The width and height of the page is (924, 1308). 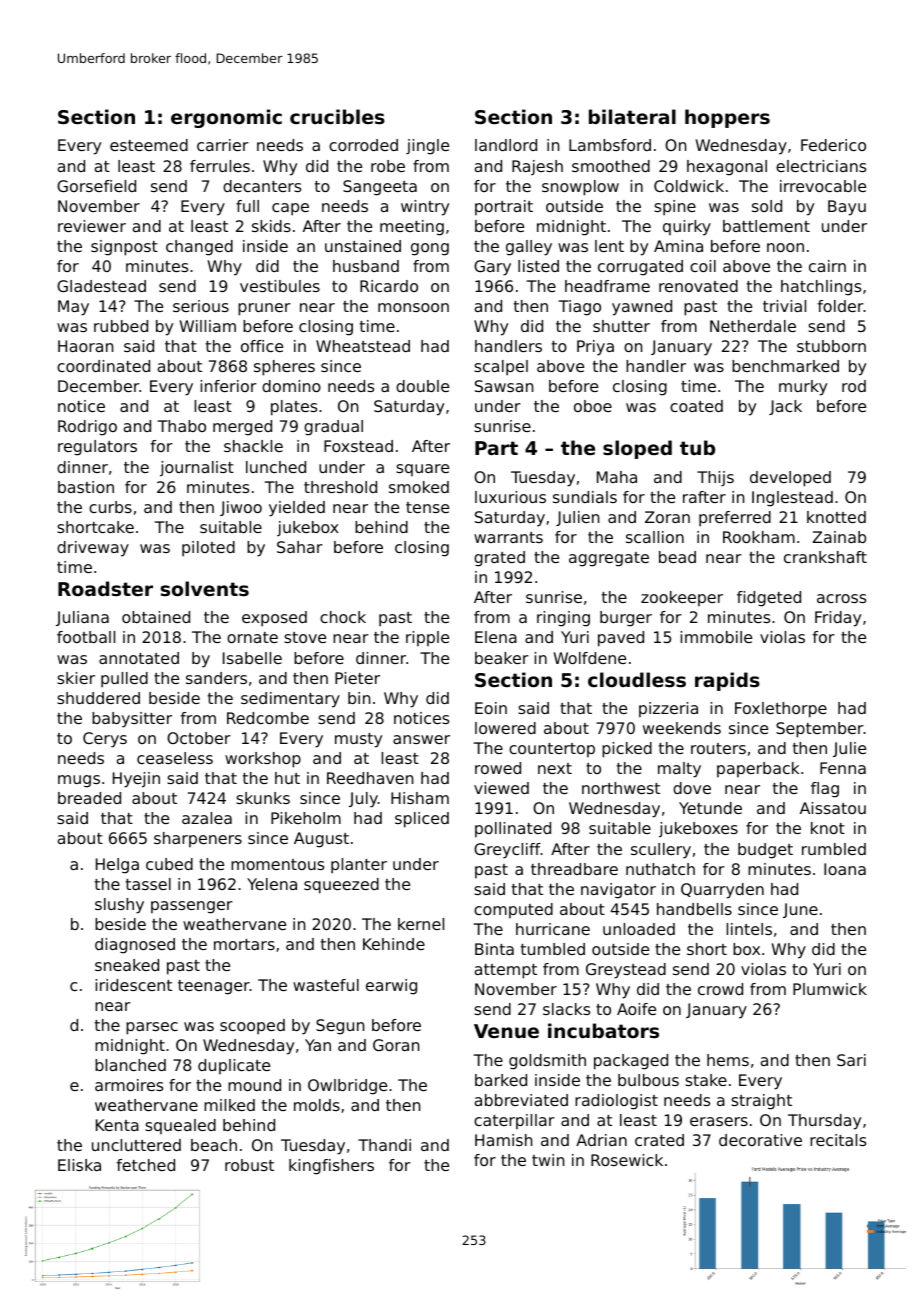 What do you see at coordinates (632, 116) in the page?
I see `bilateral` at bounding box center [632, 116].
